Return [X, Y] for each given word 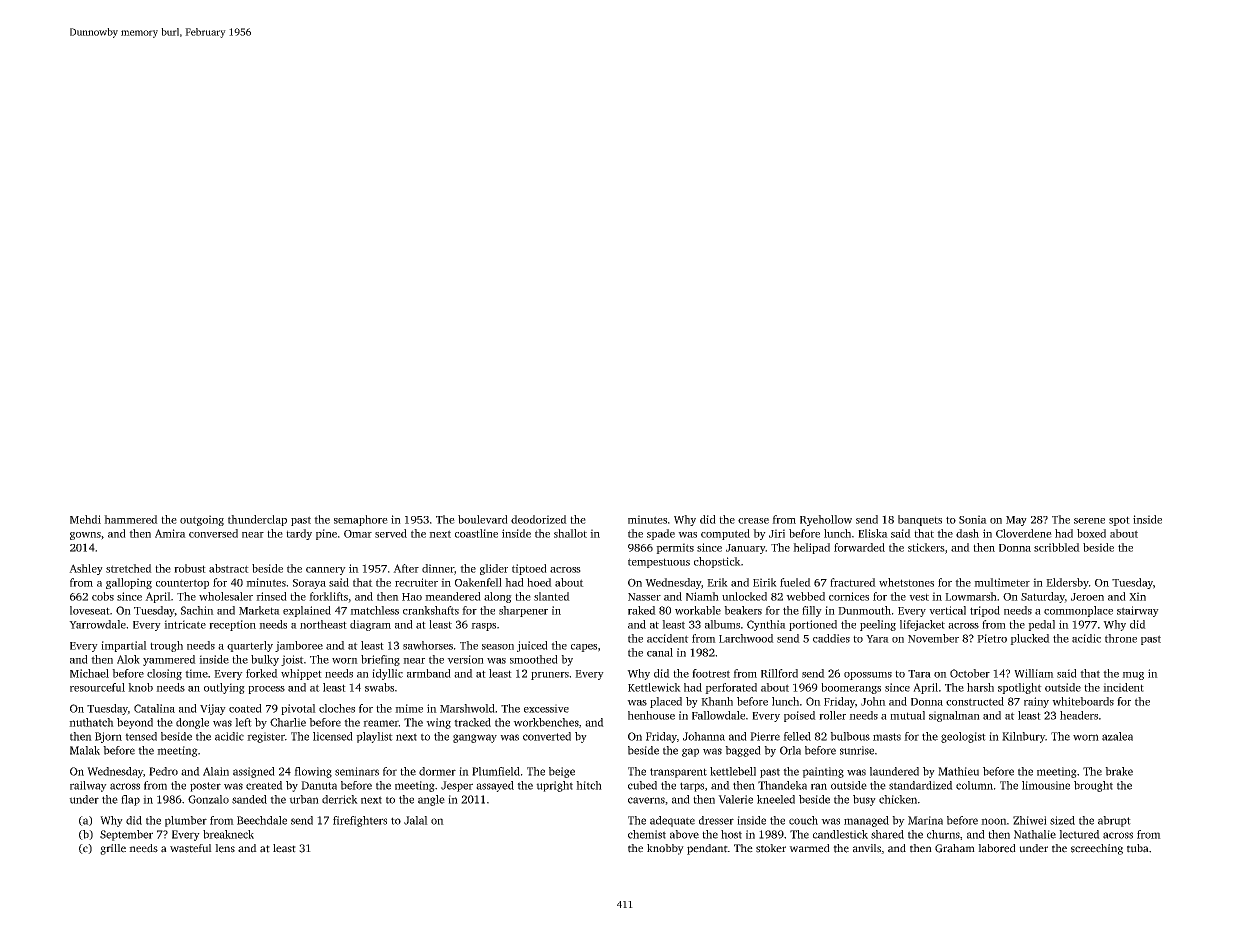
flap [130, 800]
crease [753, 521]
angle [431, 800]
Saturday [1043, 597]
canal [660, 652]
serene [1089, 521]
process [266, 690]
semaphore [361, 520]
